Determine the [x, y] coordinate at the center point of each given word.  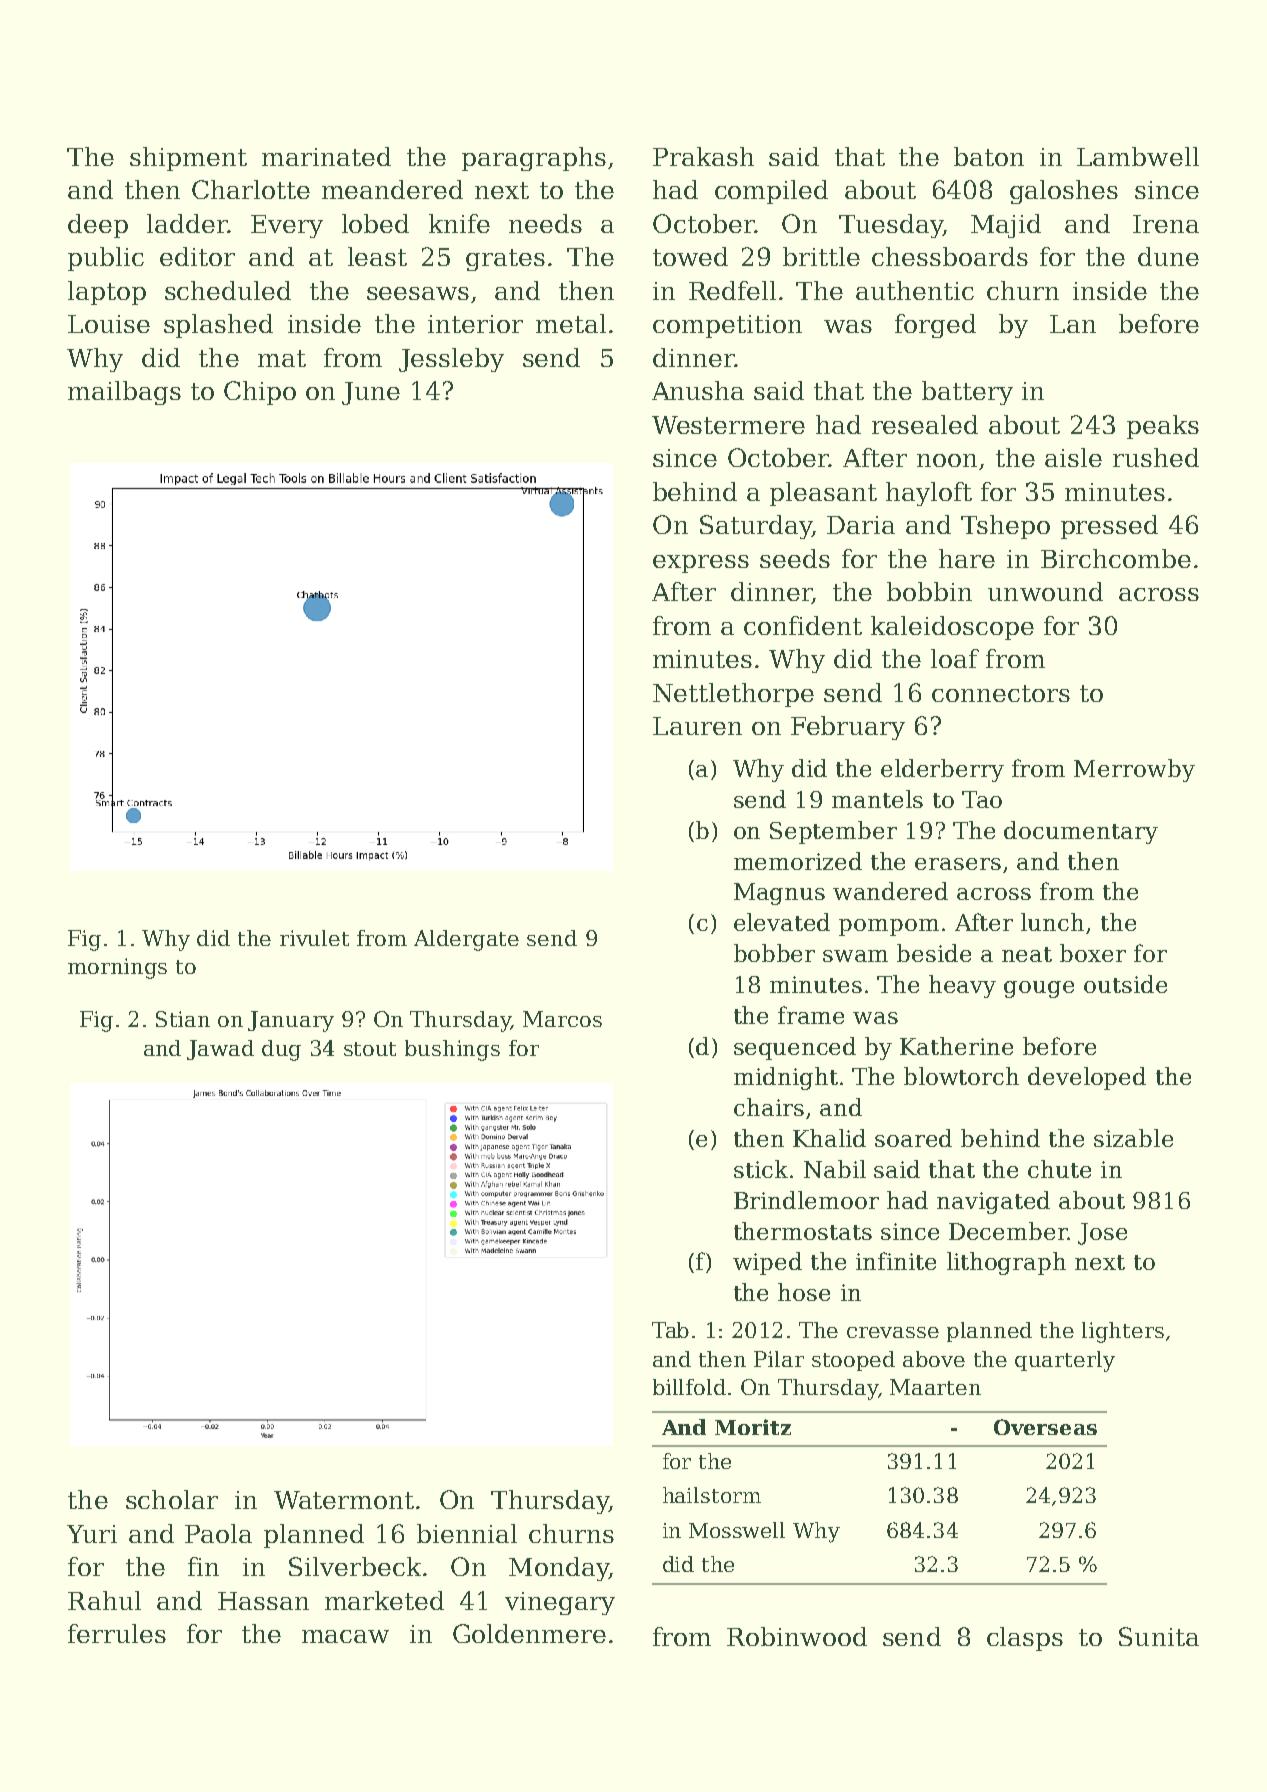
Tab [670, 1330]
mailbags [124, 393]
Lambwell [1138, 156]
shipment [188, 159]
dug [281, 1050]
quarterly [1065, 1361]
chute [1059, 1169]
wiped [767, 1263]
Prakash [703, 156]
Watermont [344, 1500]
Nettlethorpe [733, 695]
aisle [1073, 457]
